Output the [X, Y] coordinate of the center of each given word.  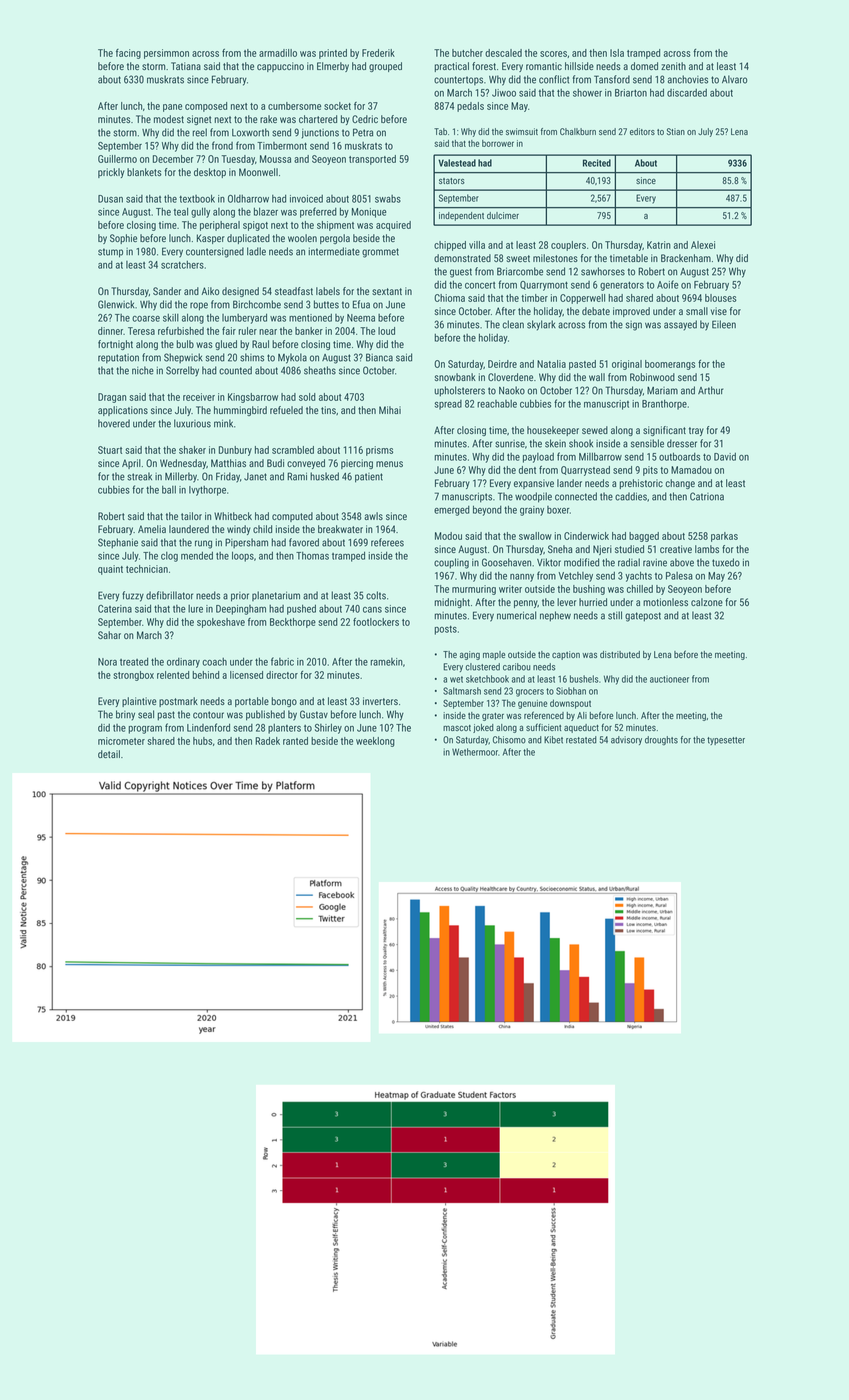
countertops [458, 80]
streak [139, 476]
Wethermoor [475, 752]
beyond [487, 510]
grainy [532, 511]
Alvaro [735, 79]
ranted [295, 741]
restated [581, 740]
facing [128, 54]
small [697, 311]
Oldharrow [248, 199]
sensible [647, 443]
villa [477, 245]
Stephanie [118, 543]
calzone [707, 602]
